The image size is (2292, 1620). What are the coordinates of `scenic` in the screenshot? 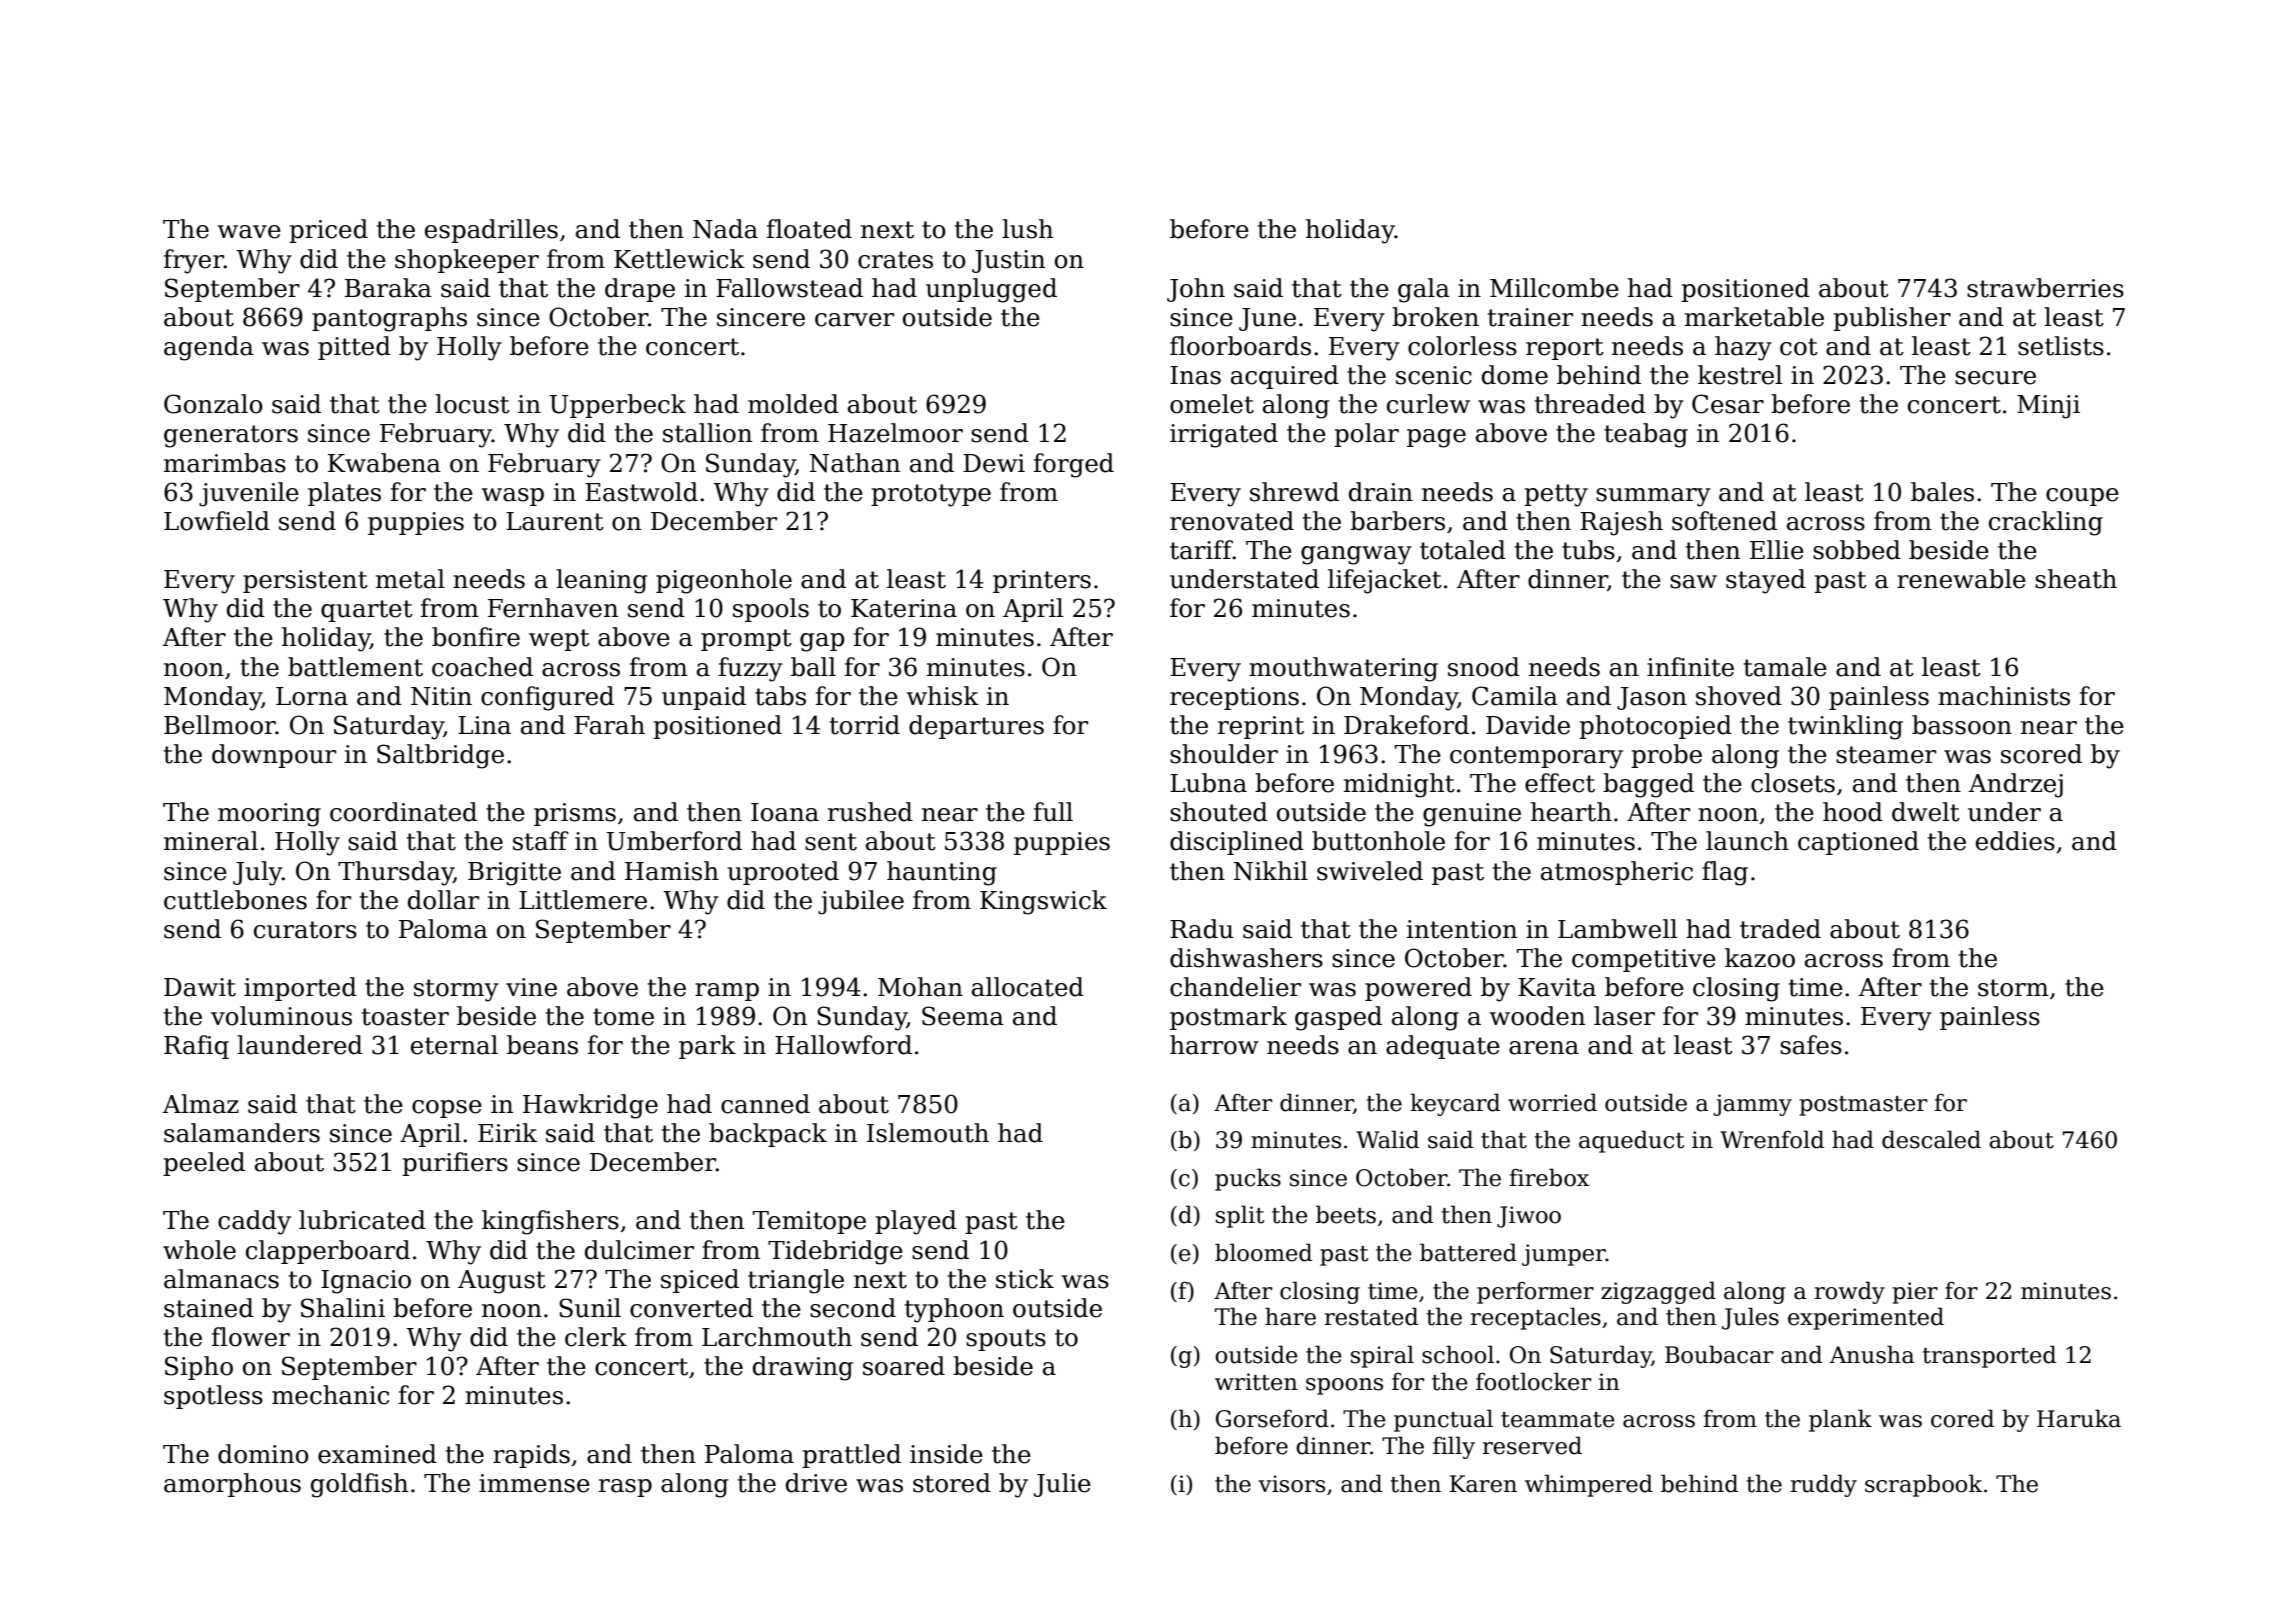 It's located at (1434, 375).
